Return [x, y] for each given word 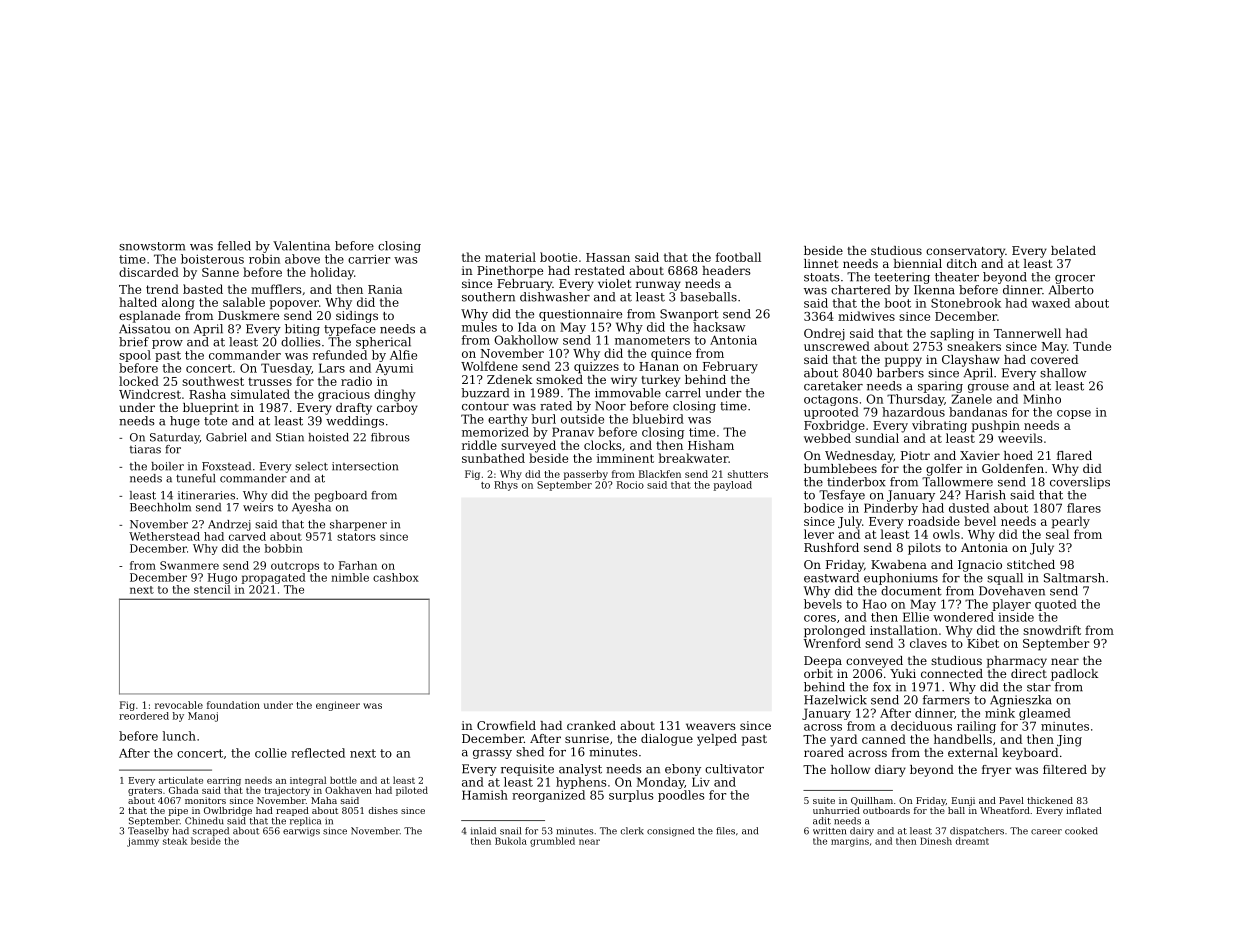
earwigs [301, 832]
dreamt [972, 841]
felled [234, 246]
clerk [632, 831]
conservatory [965, 252]
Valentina [301, 246]
